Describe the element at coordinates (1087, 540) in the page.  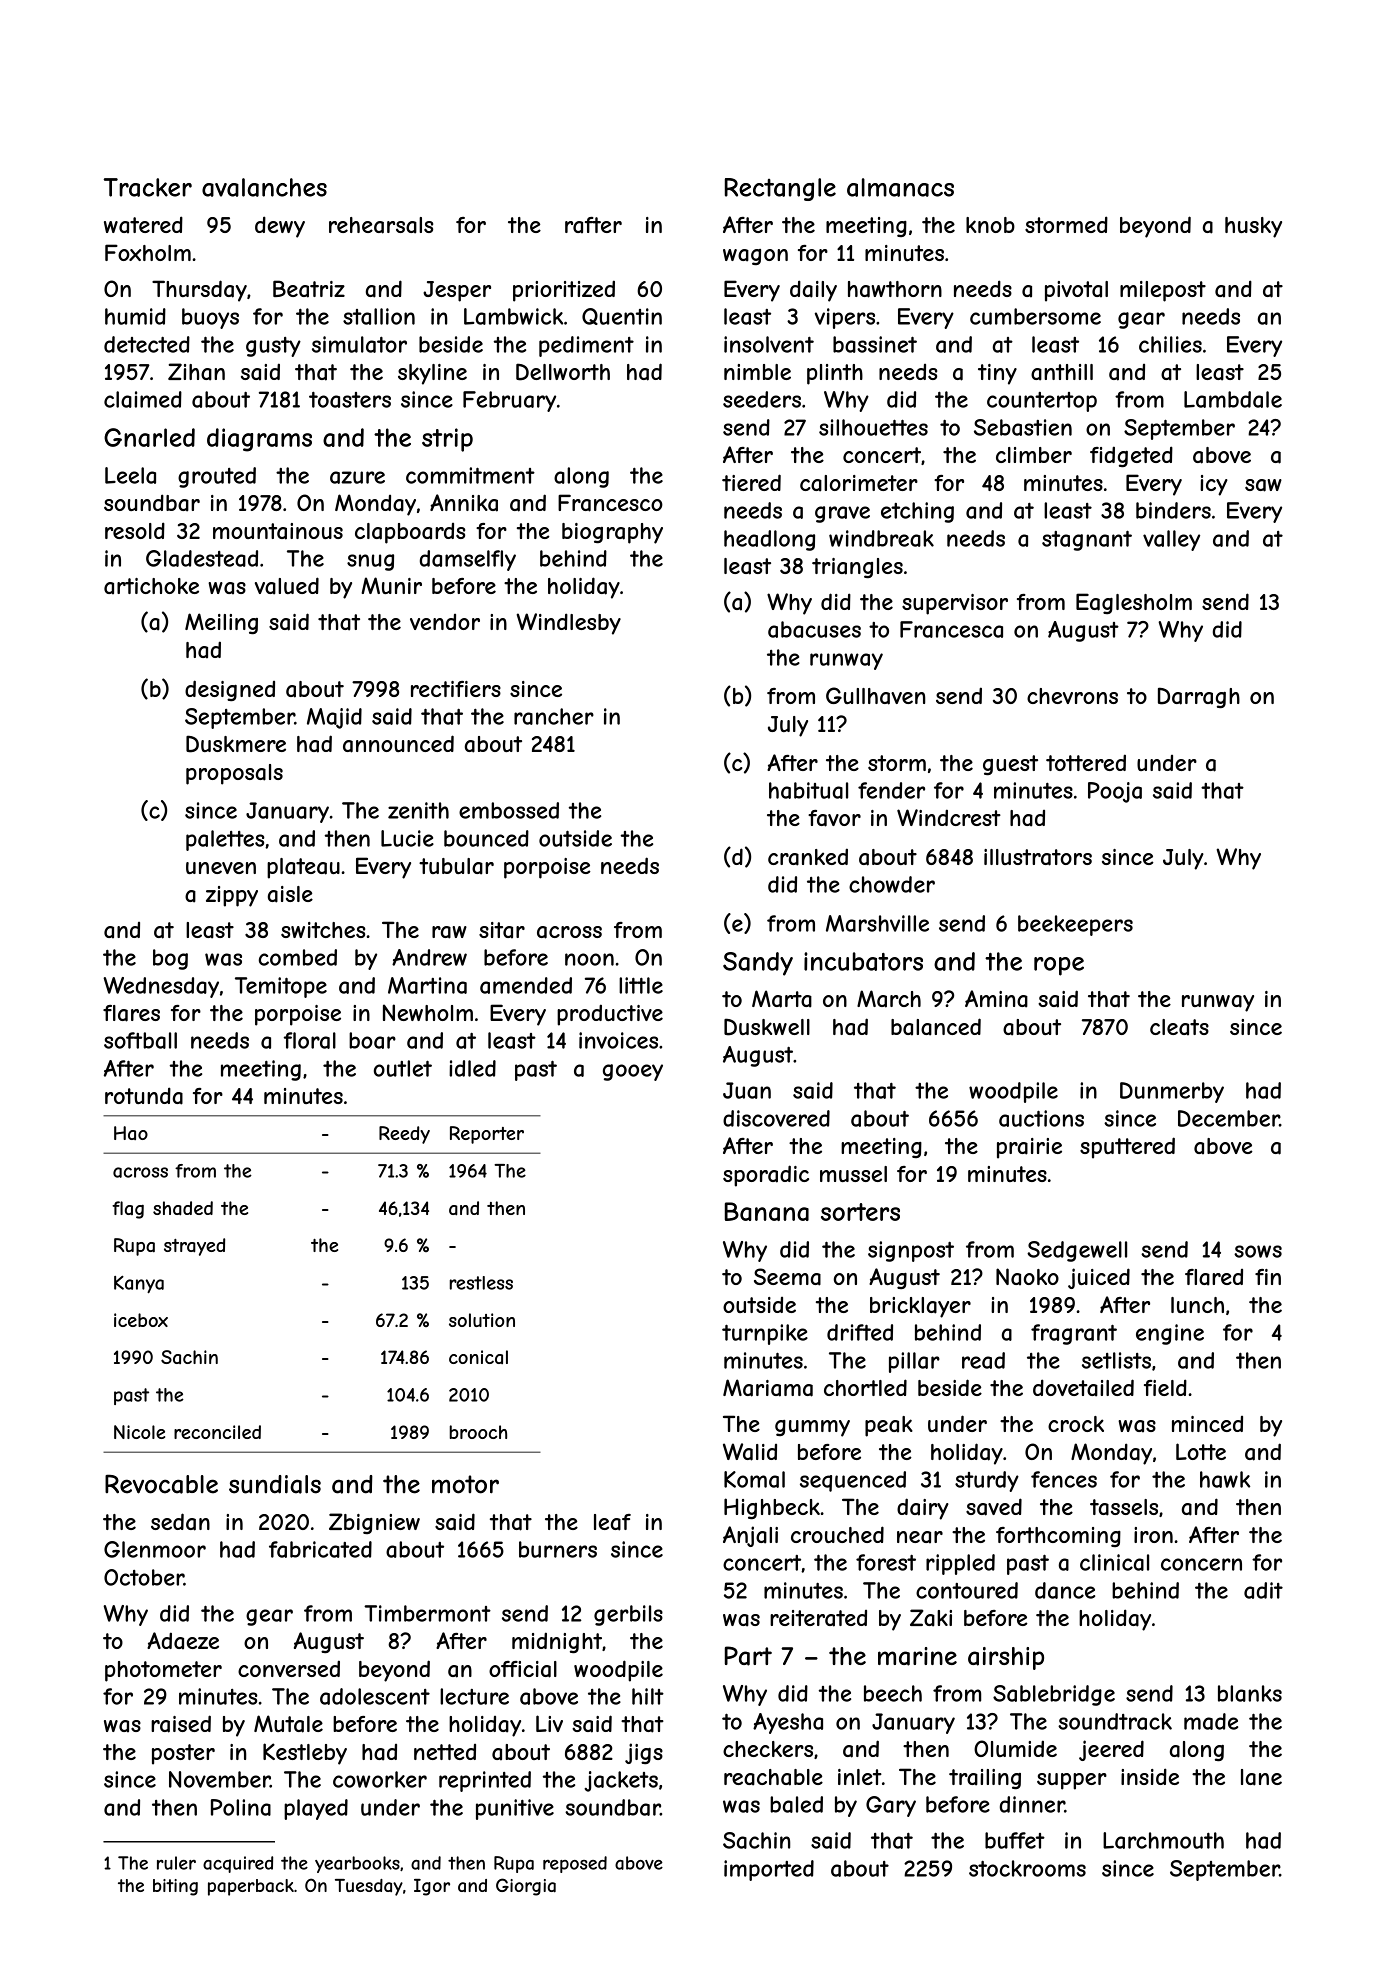
I see `stagnant` at that location.
